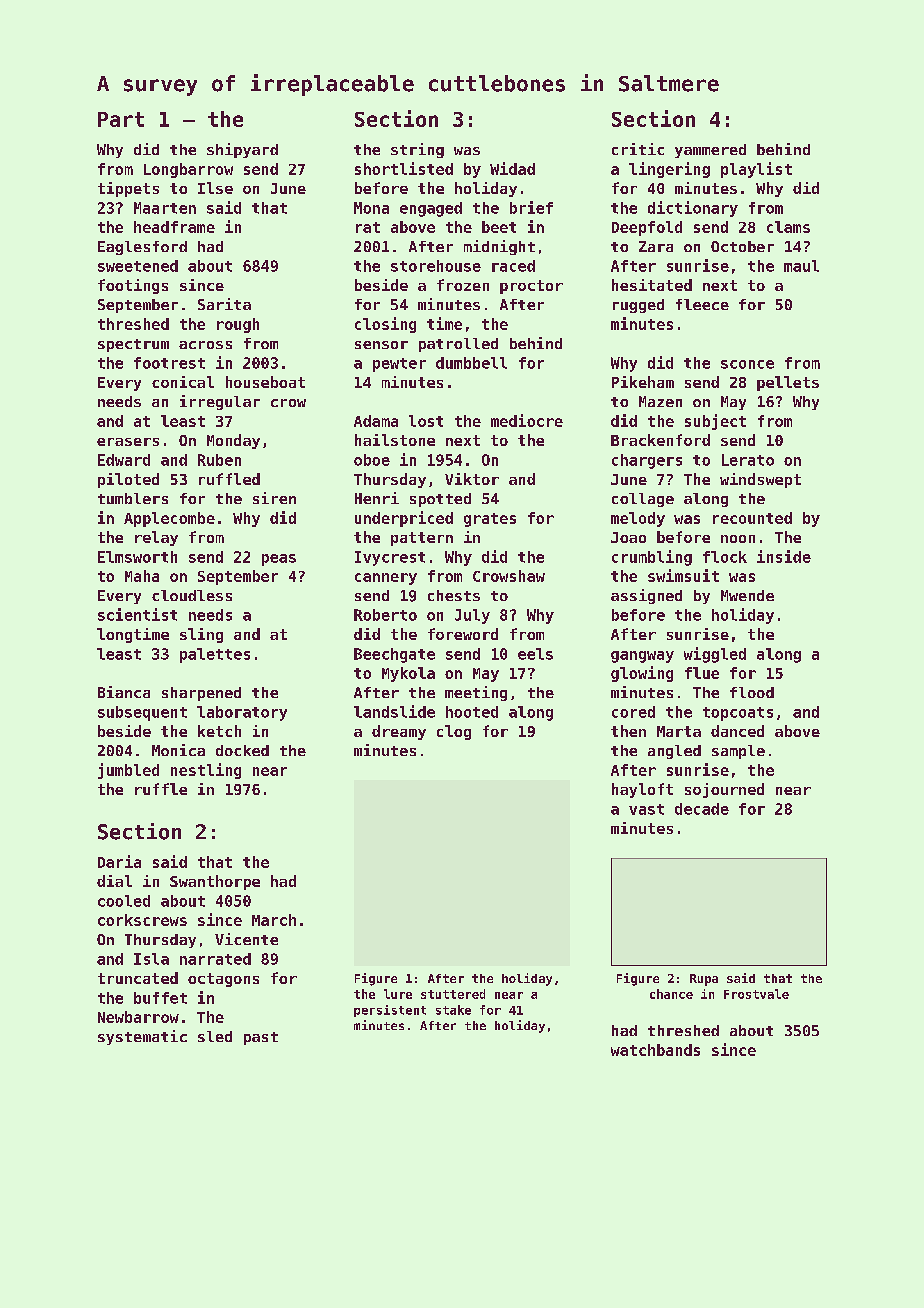 The width and height of the document is (924, 1308). What do you see at coordinates (527, 420) in the document?
I see `mediocre` at bounding box center [527, 420].
